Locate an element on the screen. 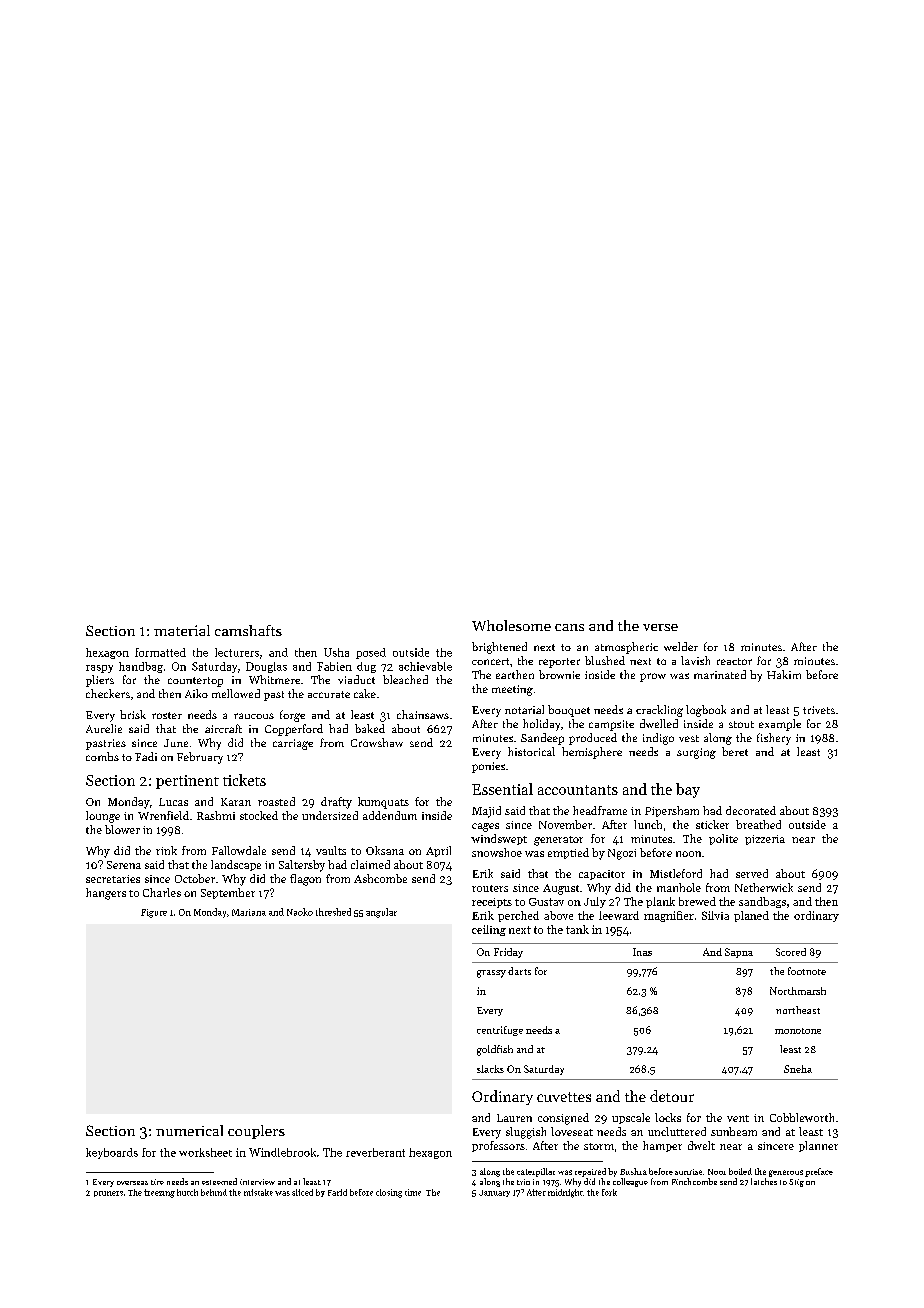 The image size is (924, 1308). cans is located at coordinates (569, 627).
